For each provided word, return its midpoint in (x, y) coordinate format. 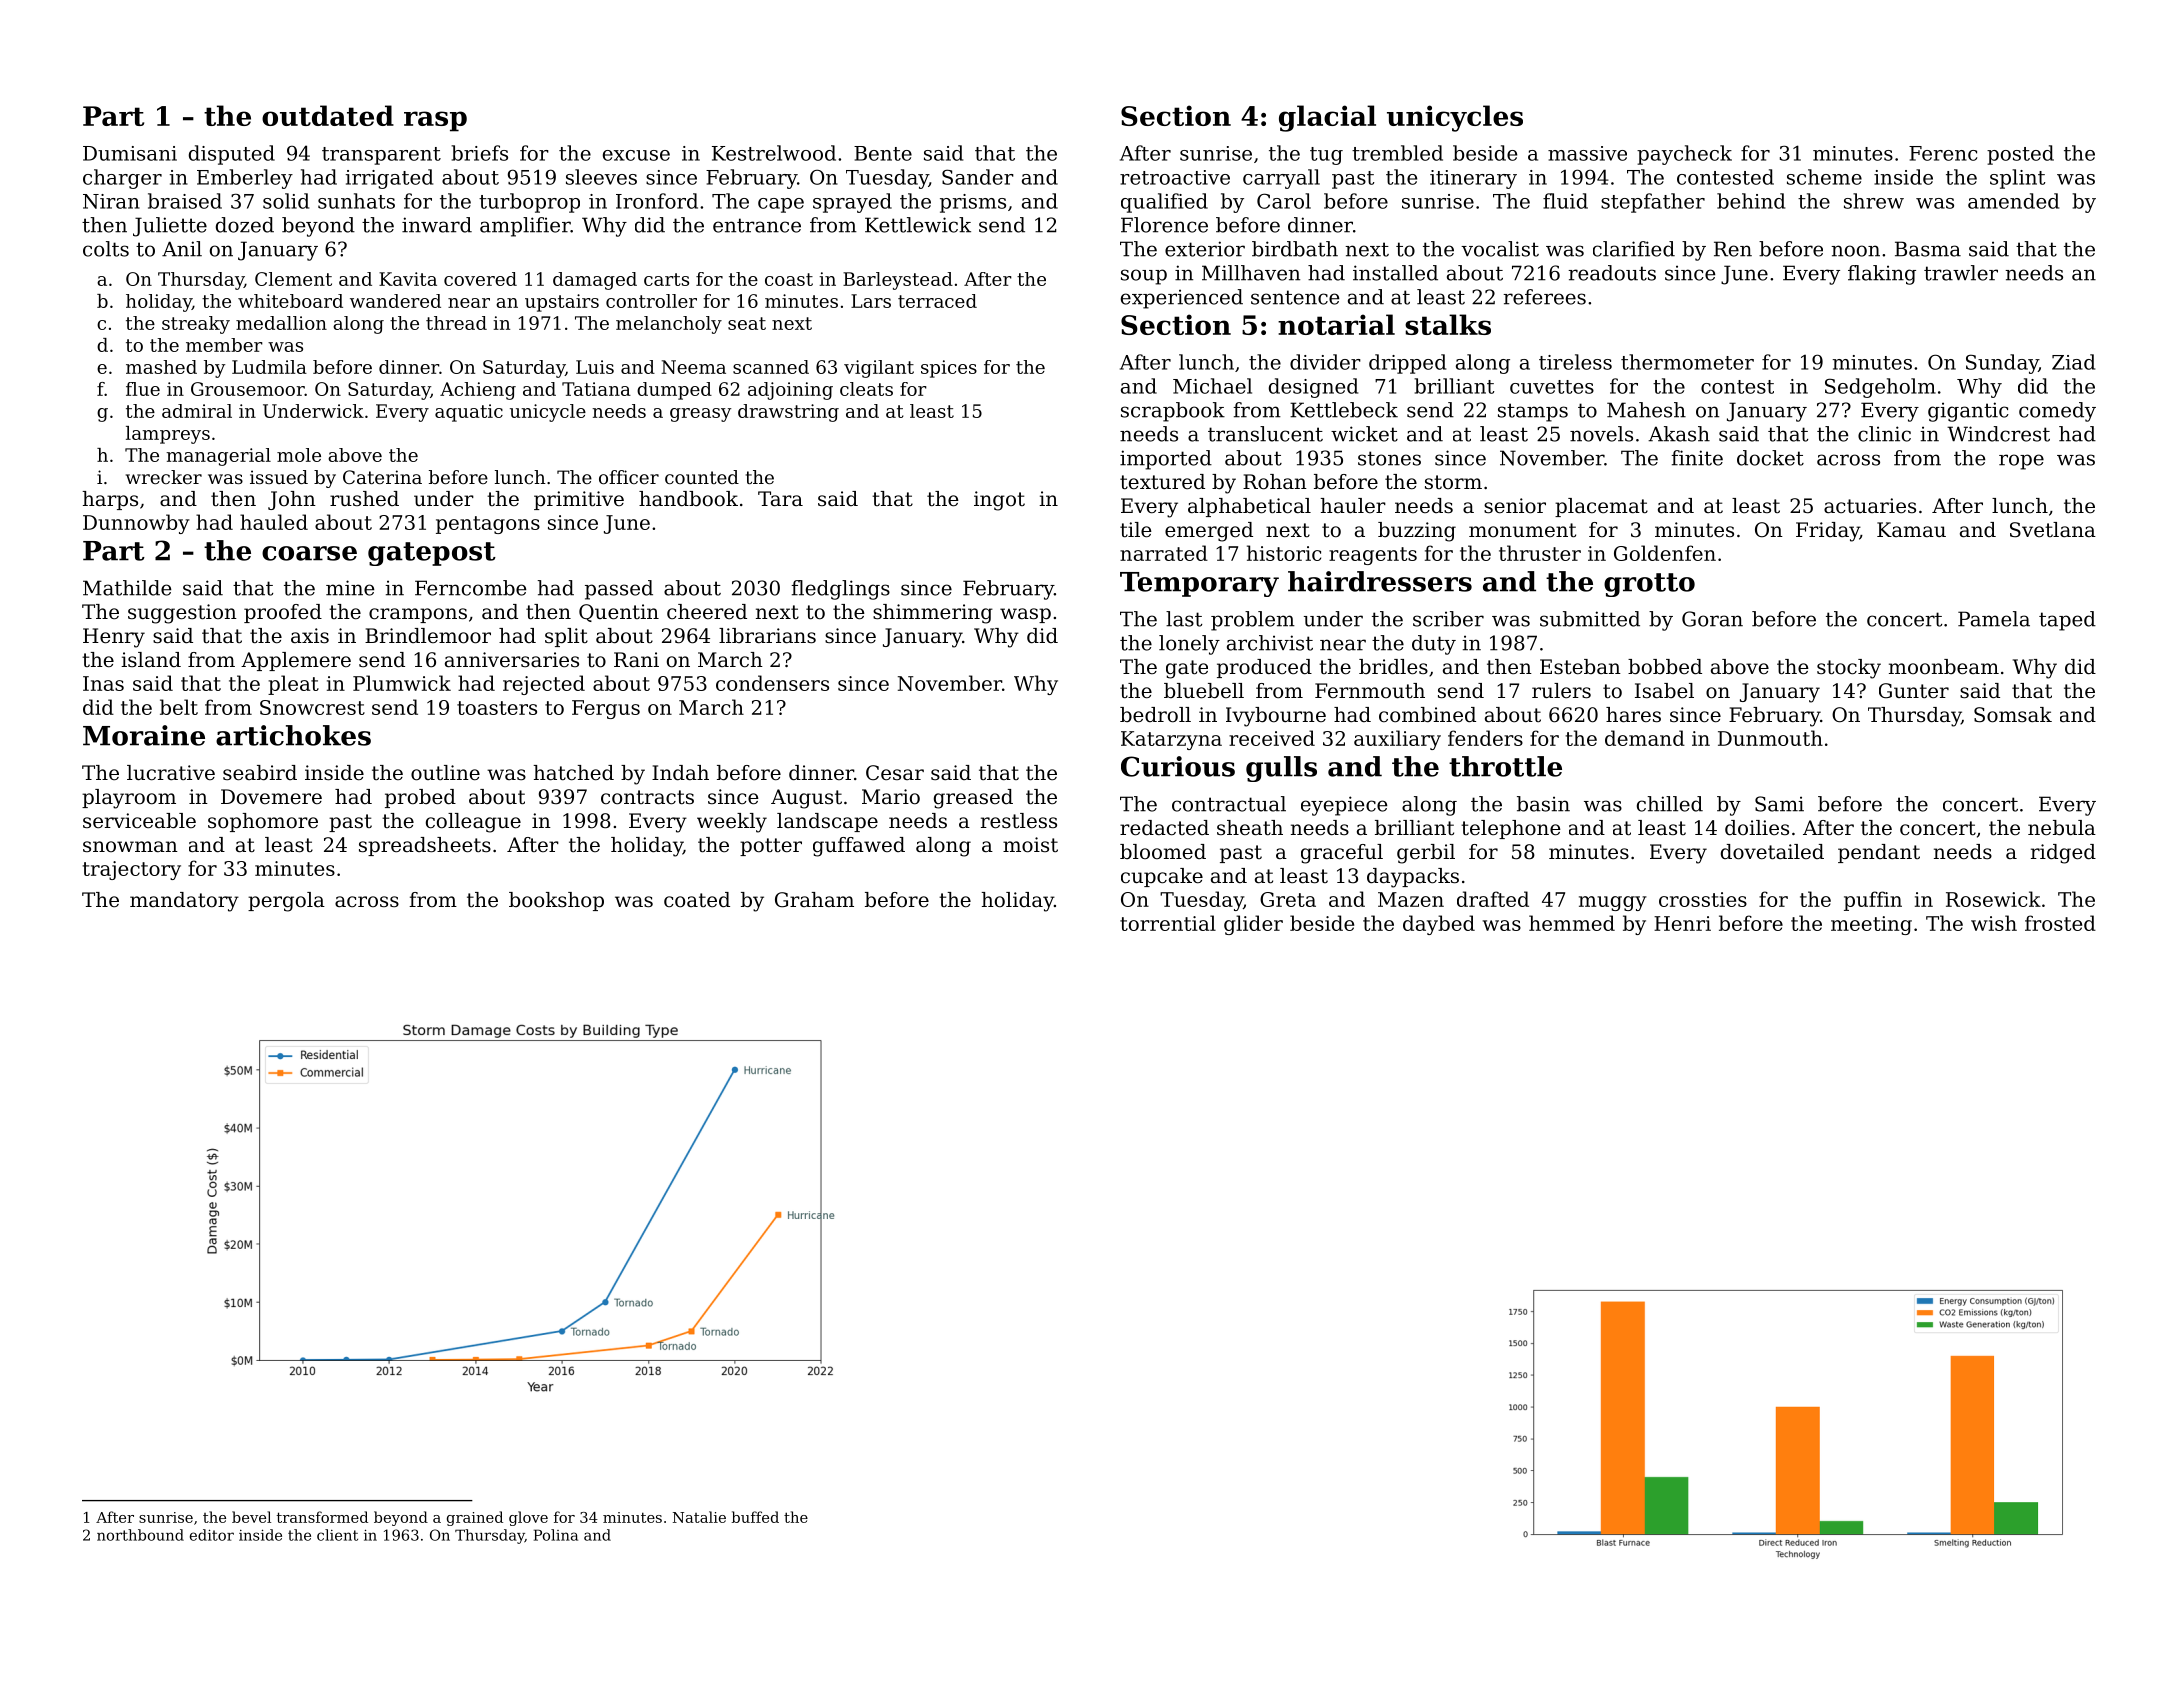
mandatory (184, 902)
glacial (1327, 118)
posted (2020, 155)
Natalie (699, 1517)
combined (1427, 715)
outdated (328, 115)
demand (1645, 738)
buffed (755, 1517)
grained (475, 1518)
